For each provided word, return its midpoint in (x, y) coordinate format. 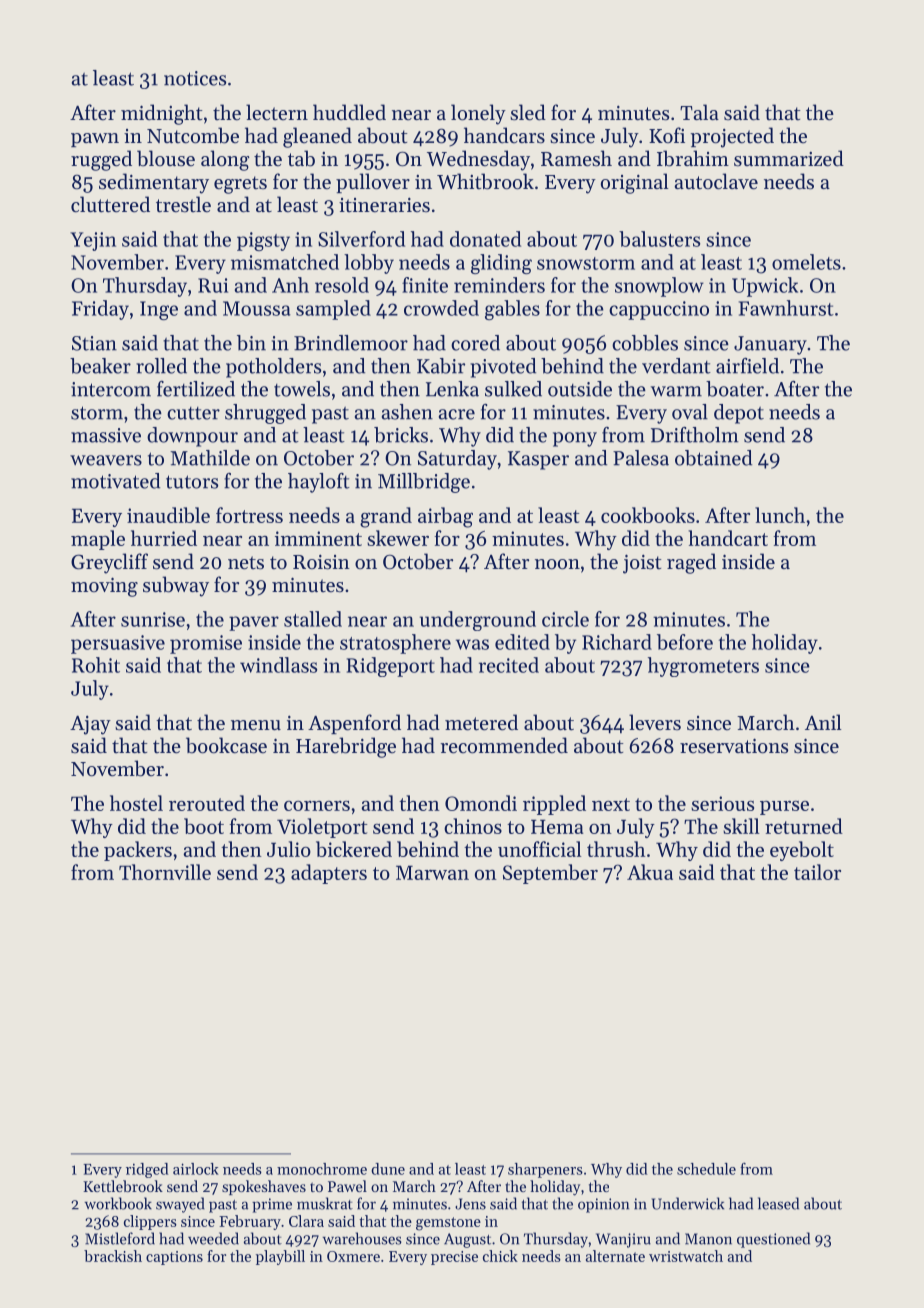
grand (386, 517)
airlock (196, 1169)
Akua (650, 872)
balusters (659, 239)
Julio (289, 849)
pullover (373, 183)
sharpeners (545, 1170)
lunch (780, 515)
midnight (162, 114)
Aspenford (354, 724)
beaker (100, 366)
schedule (706, 1169)
